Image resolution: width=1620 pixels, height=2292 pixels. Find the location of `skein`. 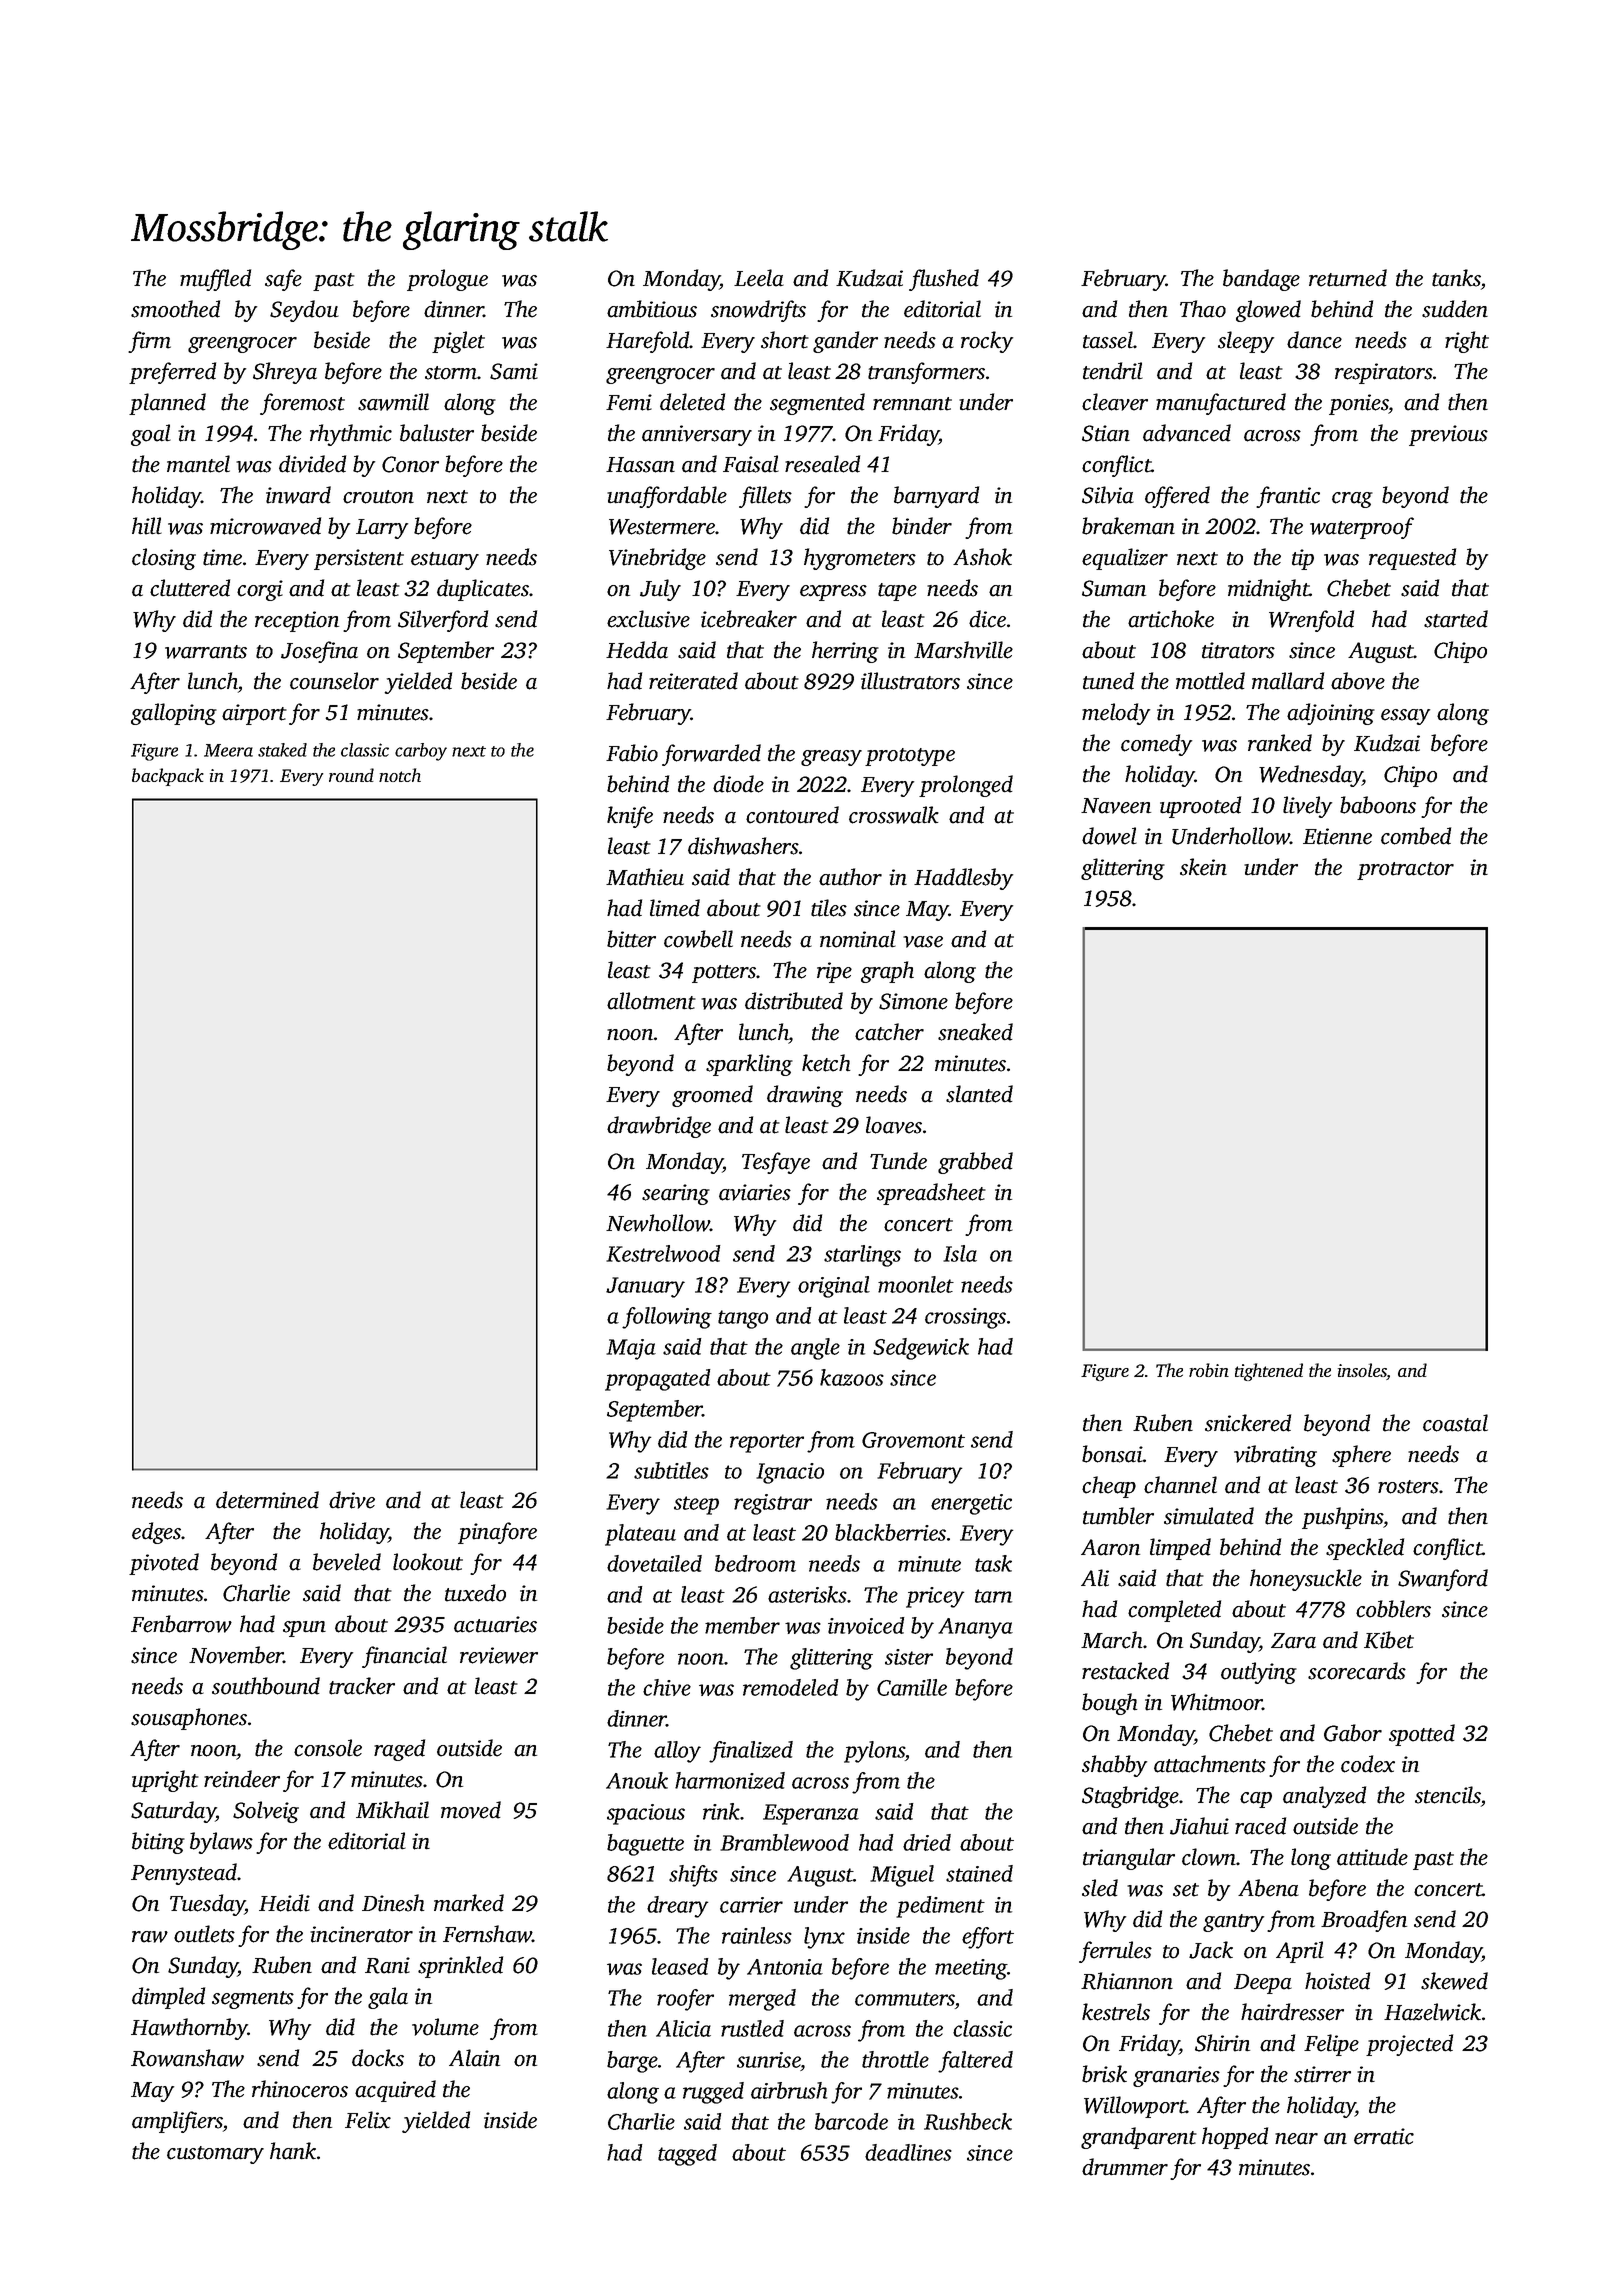

skein is located at coordinates (1203, 867).
